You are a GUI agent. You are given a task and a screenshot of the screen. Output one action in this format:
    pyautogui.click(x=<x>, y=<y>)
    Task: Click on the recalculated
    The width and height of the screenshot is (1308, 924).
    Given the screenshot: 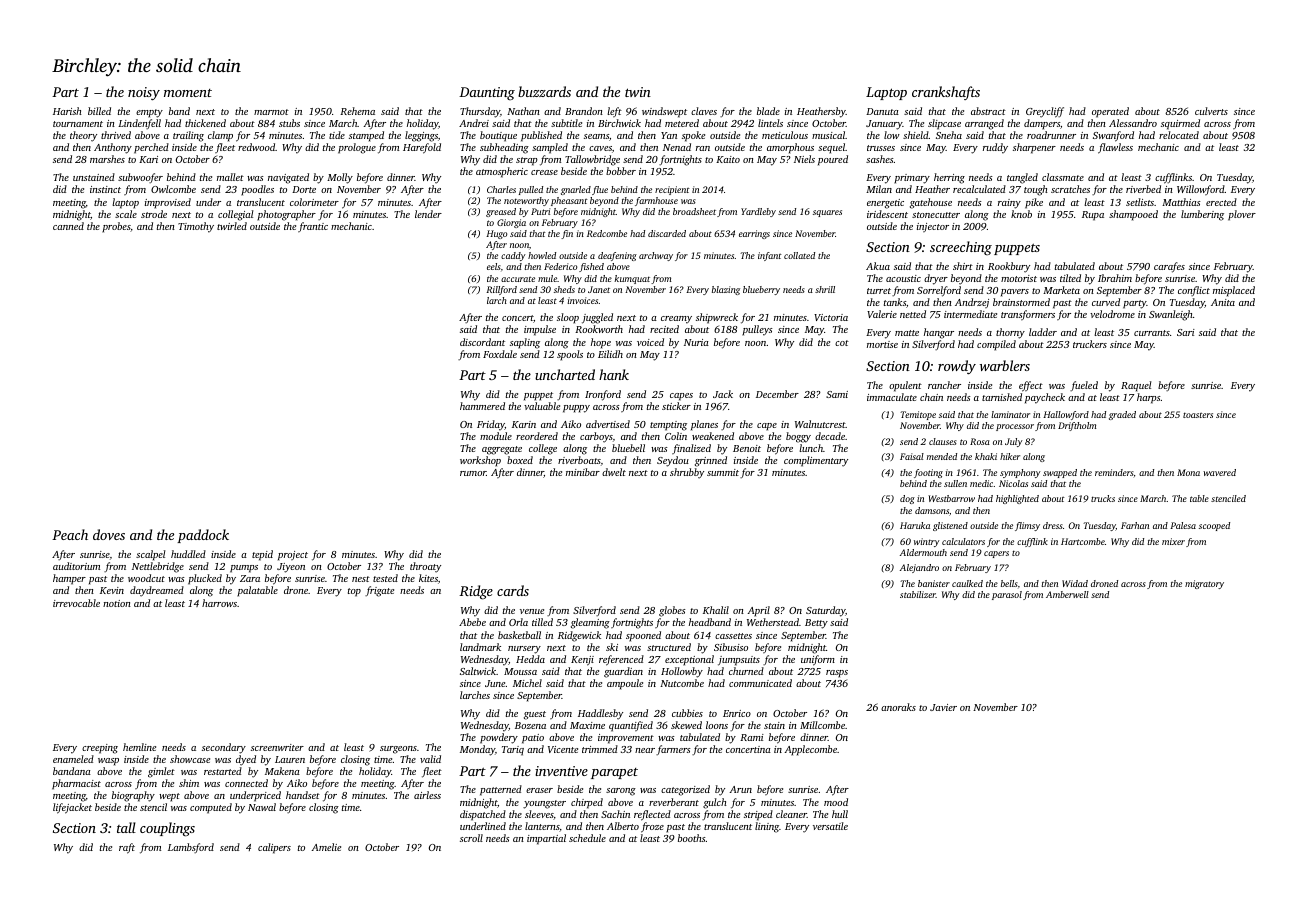 What is the action you would take?
    pyautogui.click(x=979, y=189)
